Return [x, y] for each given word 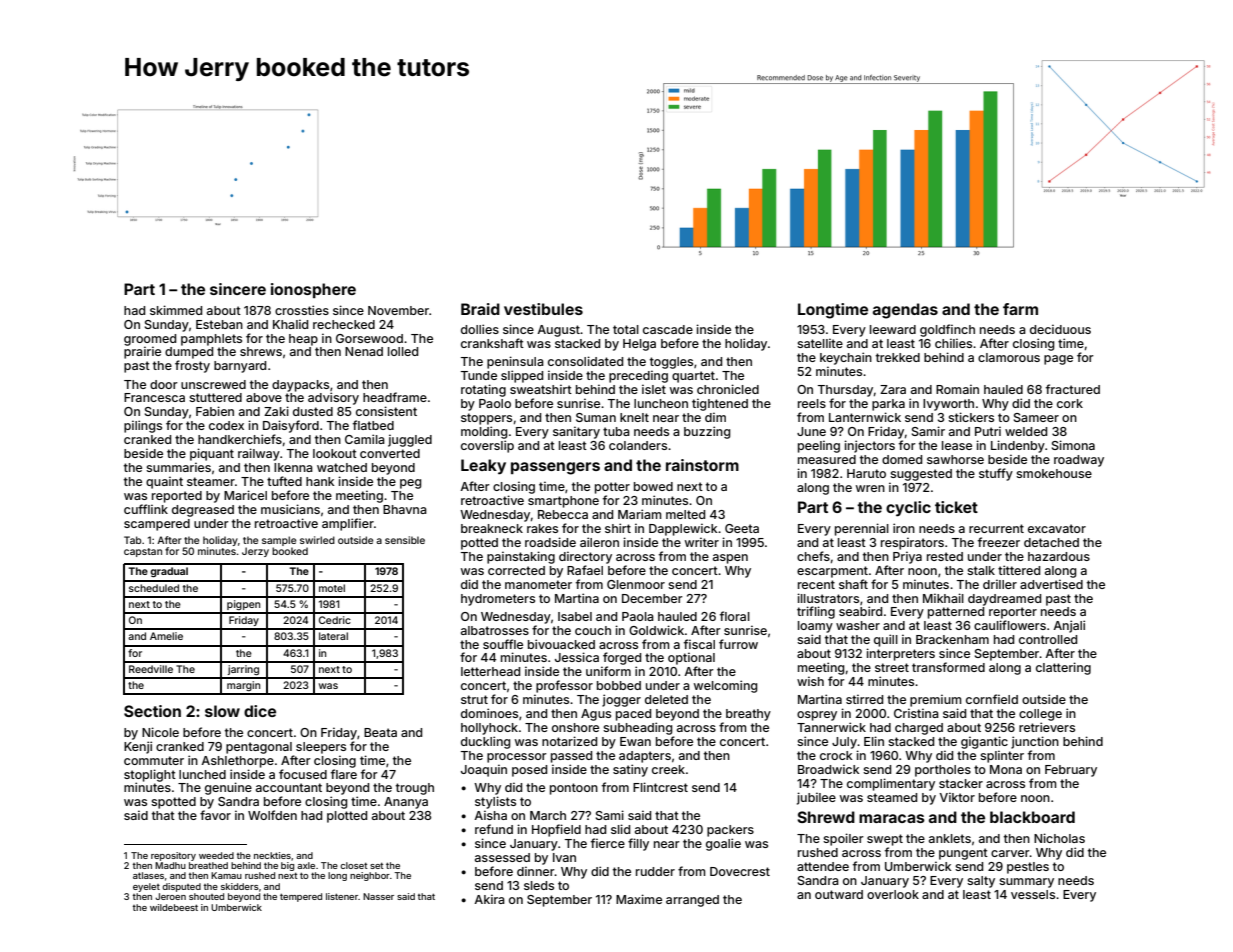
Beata [380, 732]
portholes [943, 771]
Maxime [639, 899]
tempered [301, 897]
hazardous [1059, 556]
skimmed [176, 310]
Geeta [742, 528]
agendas [905, 311]
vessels [1033, 894]
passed [571, 757]
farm [1020, 309]
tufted [284, 481]
